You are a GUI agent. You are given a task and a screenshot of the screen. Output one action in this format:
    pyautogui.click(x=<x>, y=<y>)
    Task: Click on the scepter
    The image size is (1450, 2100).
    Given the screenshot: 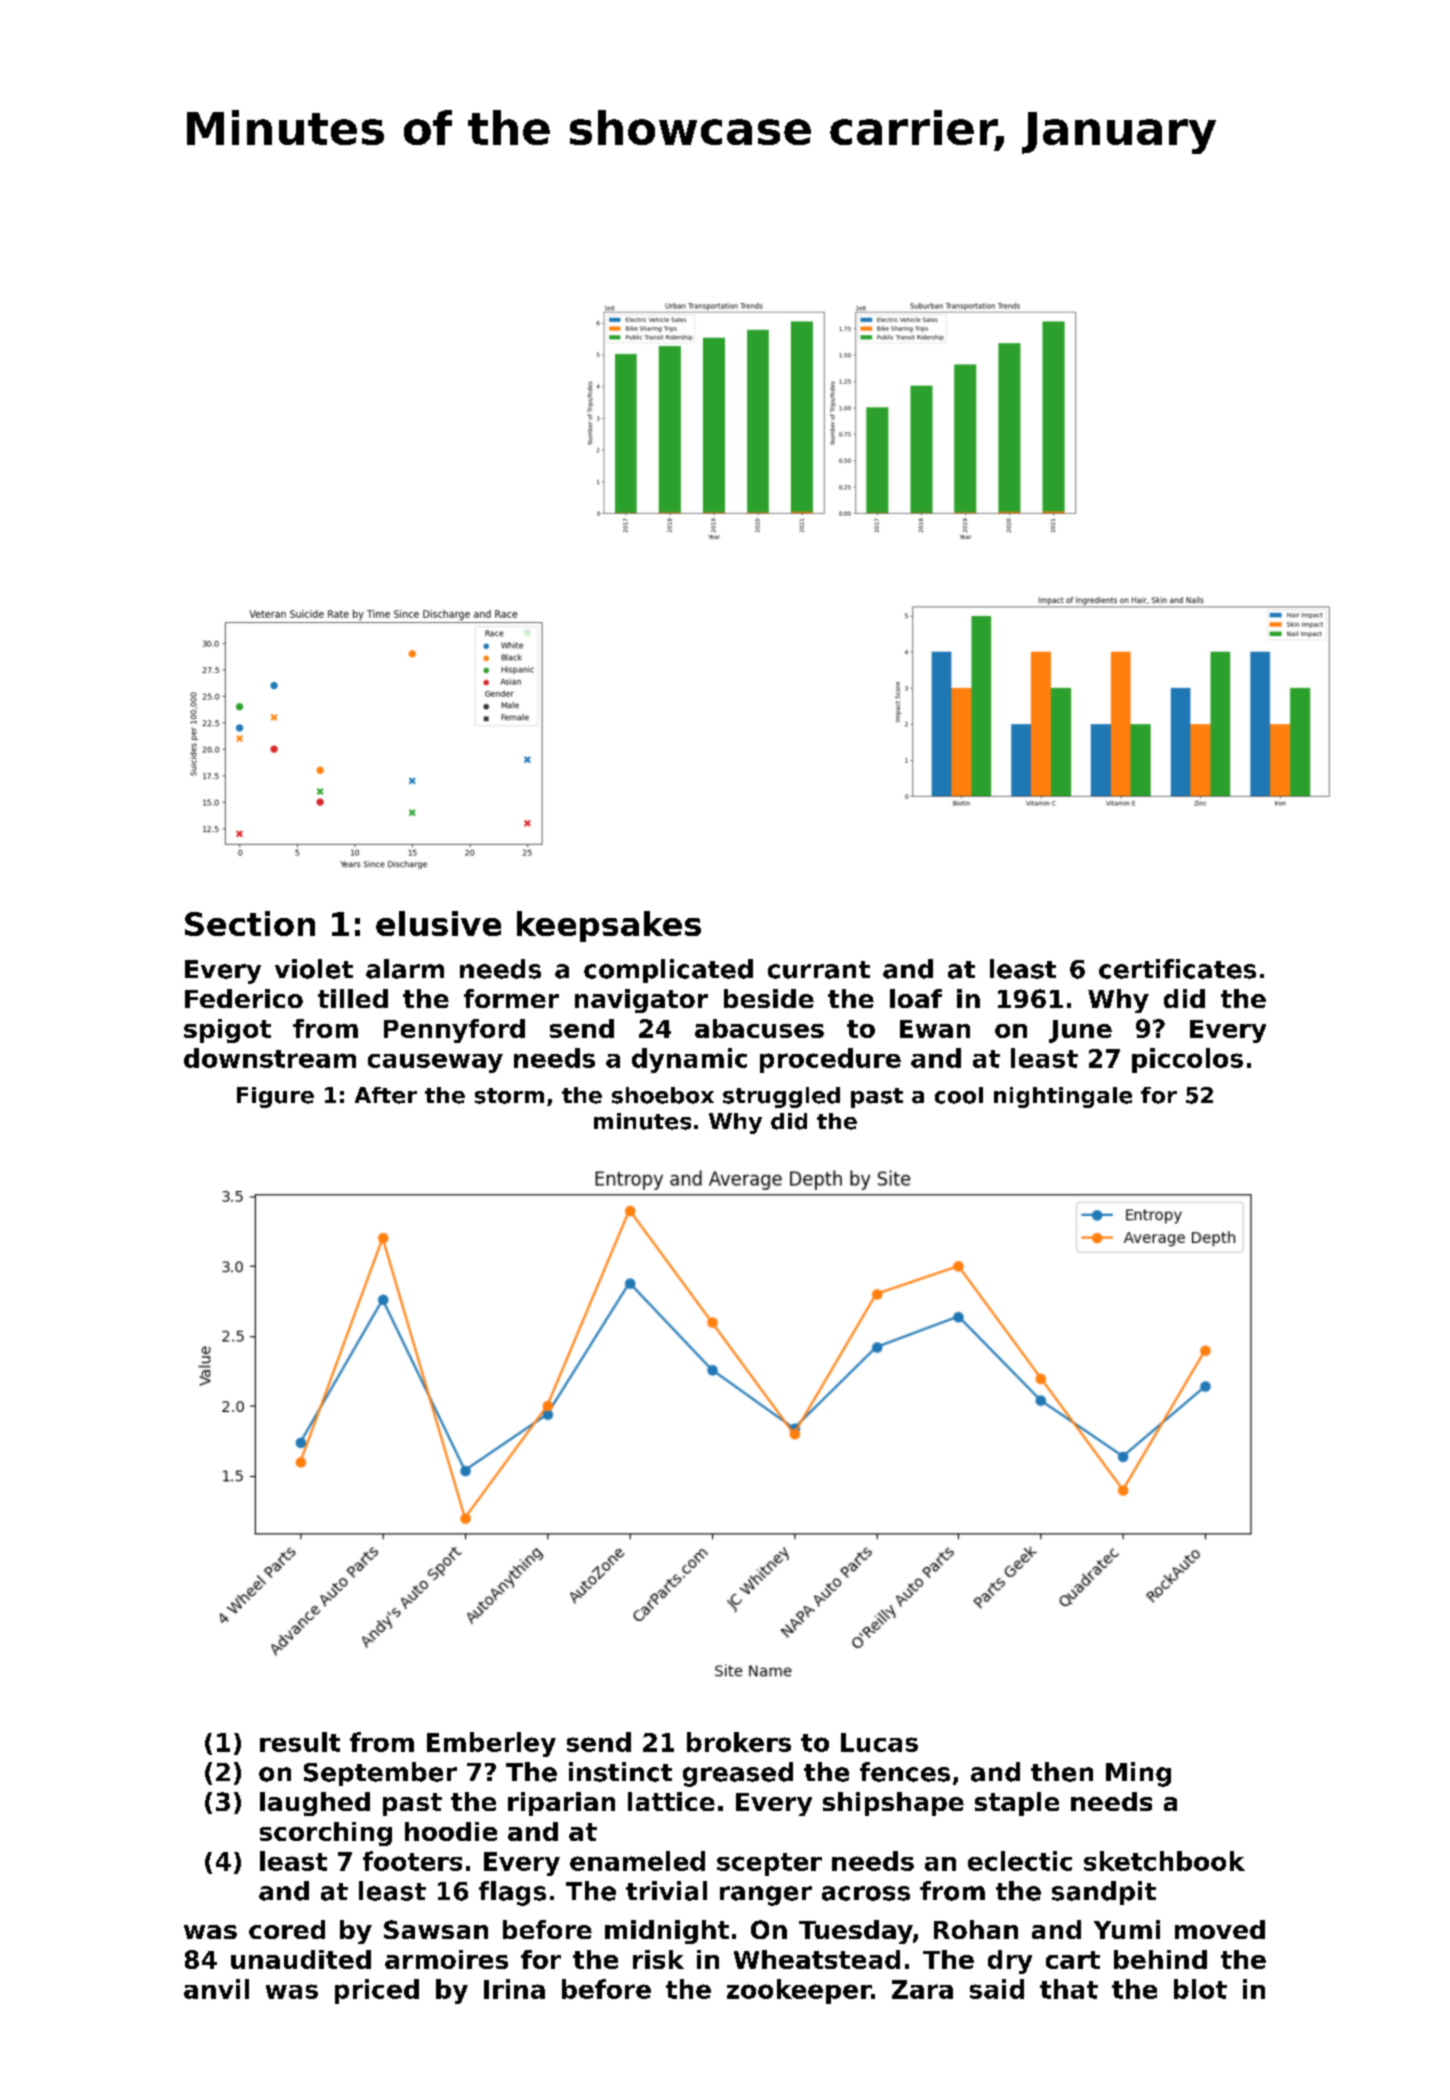 What is the action you would take?
    pyautogui.click(x=769, y=1864)
